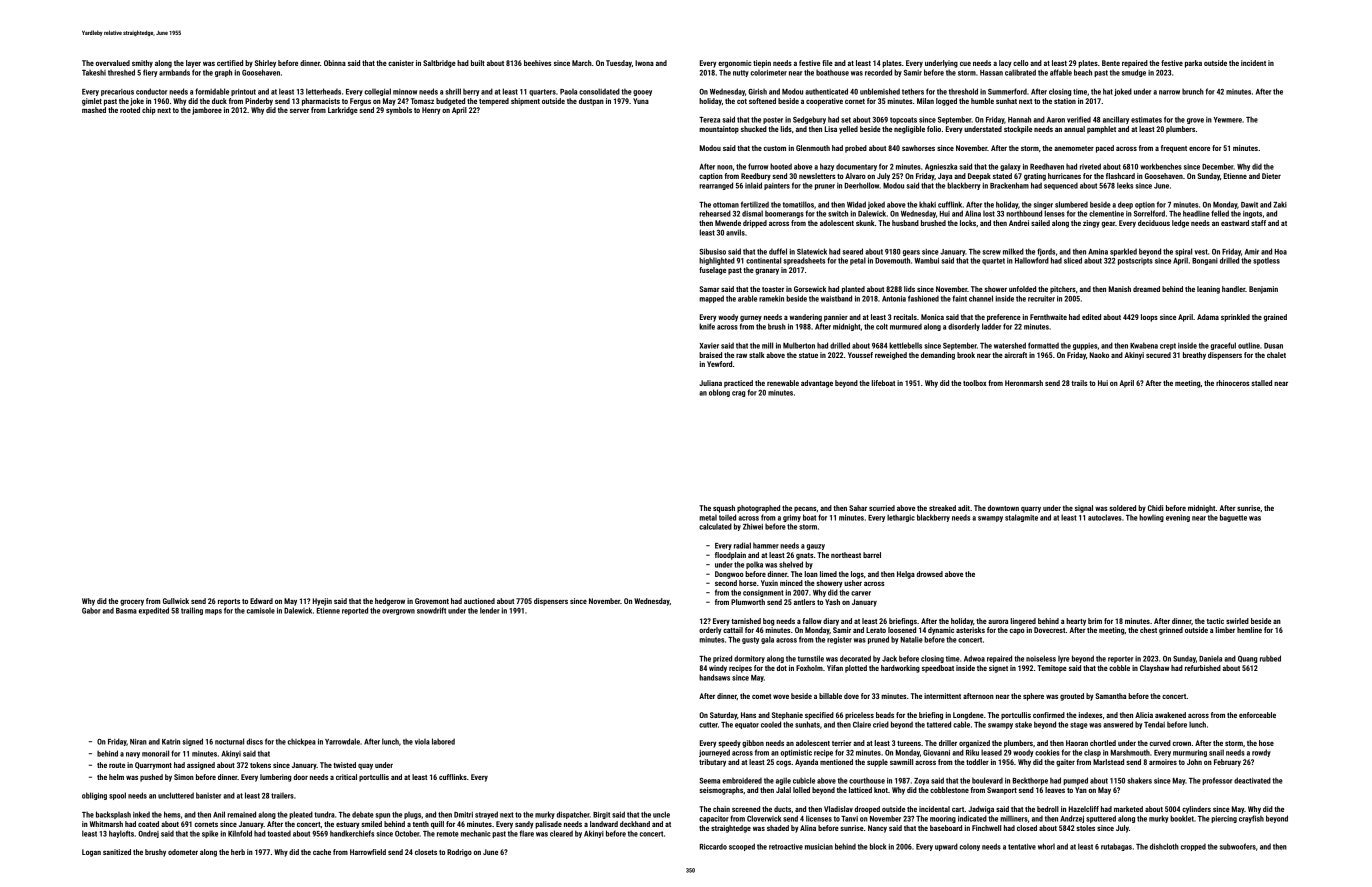 This document has width=1372, height=887. I want to click on lethargic, so click(901, 518).
